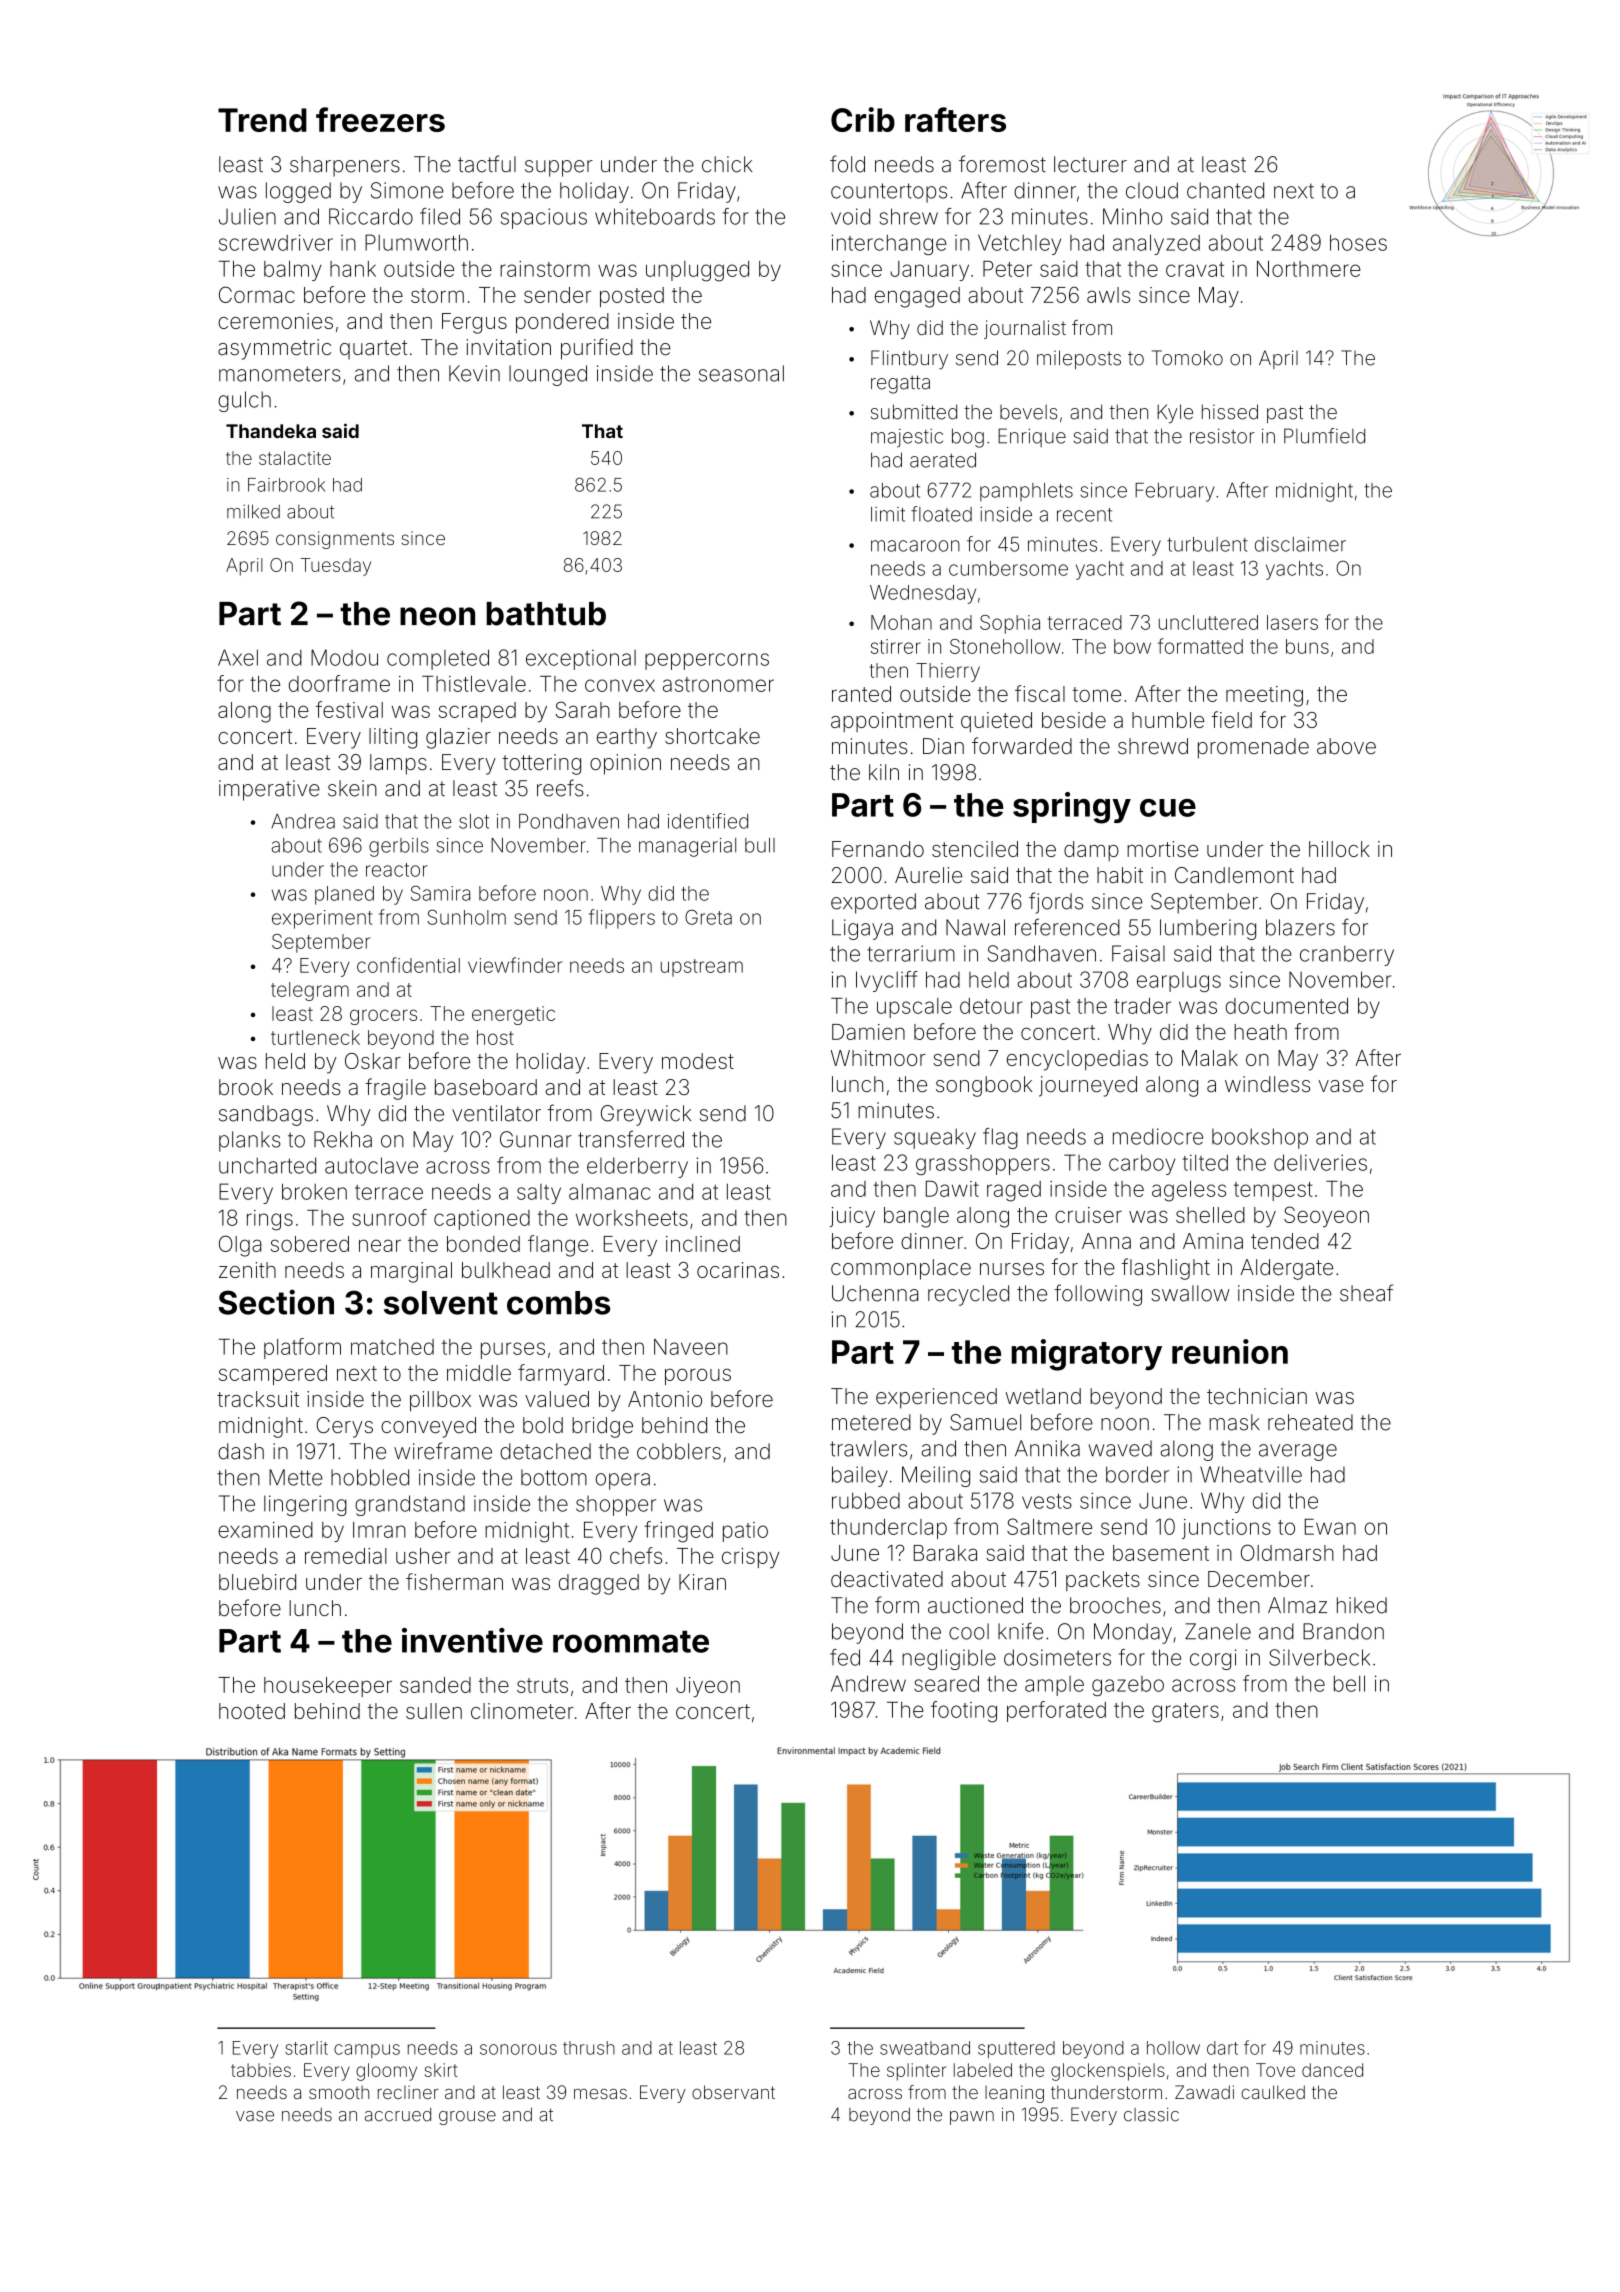  I want to click on ageless, so click(1189, 1191).
